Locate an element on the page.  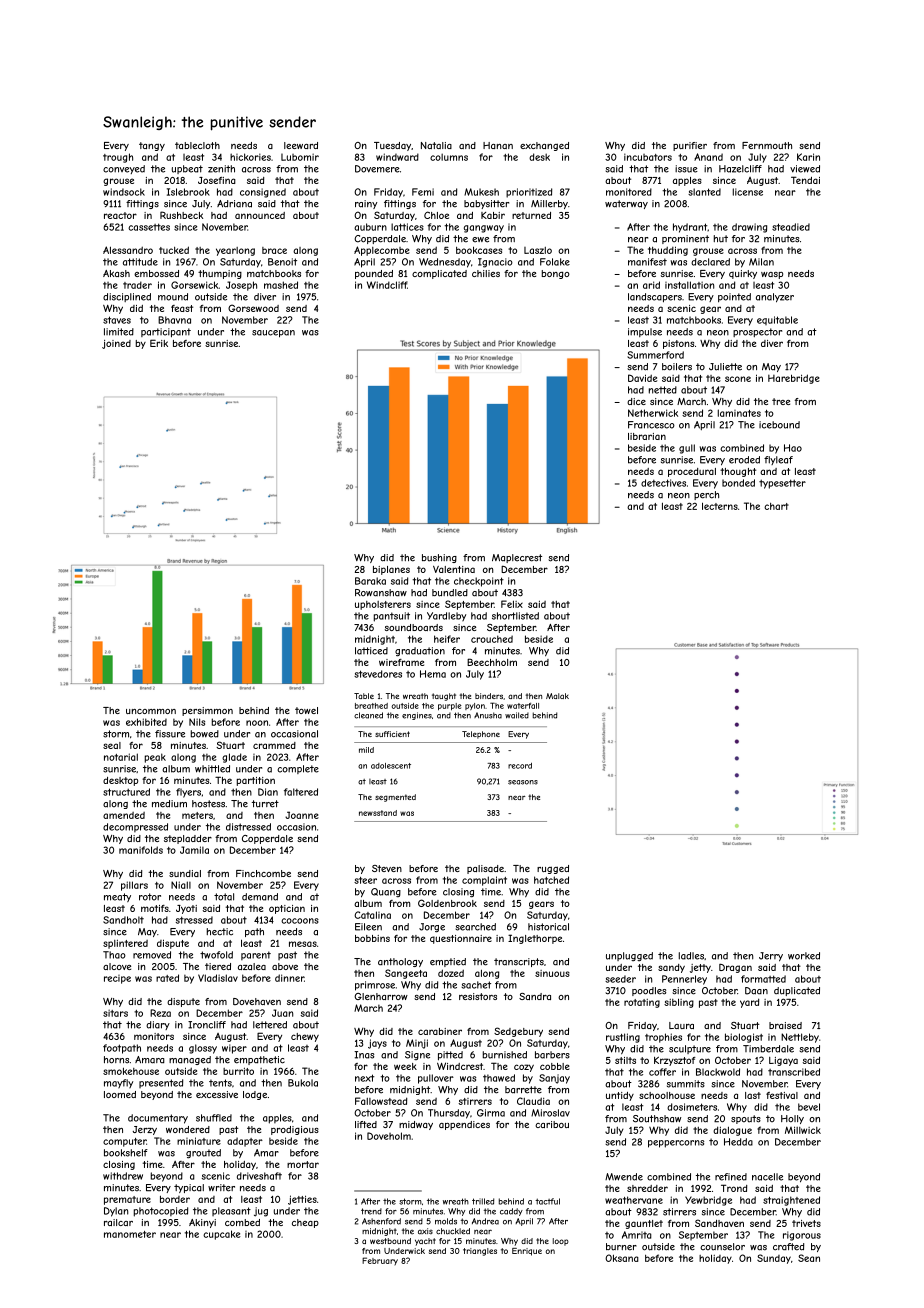
Josefina is located at coordinates (217, 180).
